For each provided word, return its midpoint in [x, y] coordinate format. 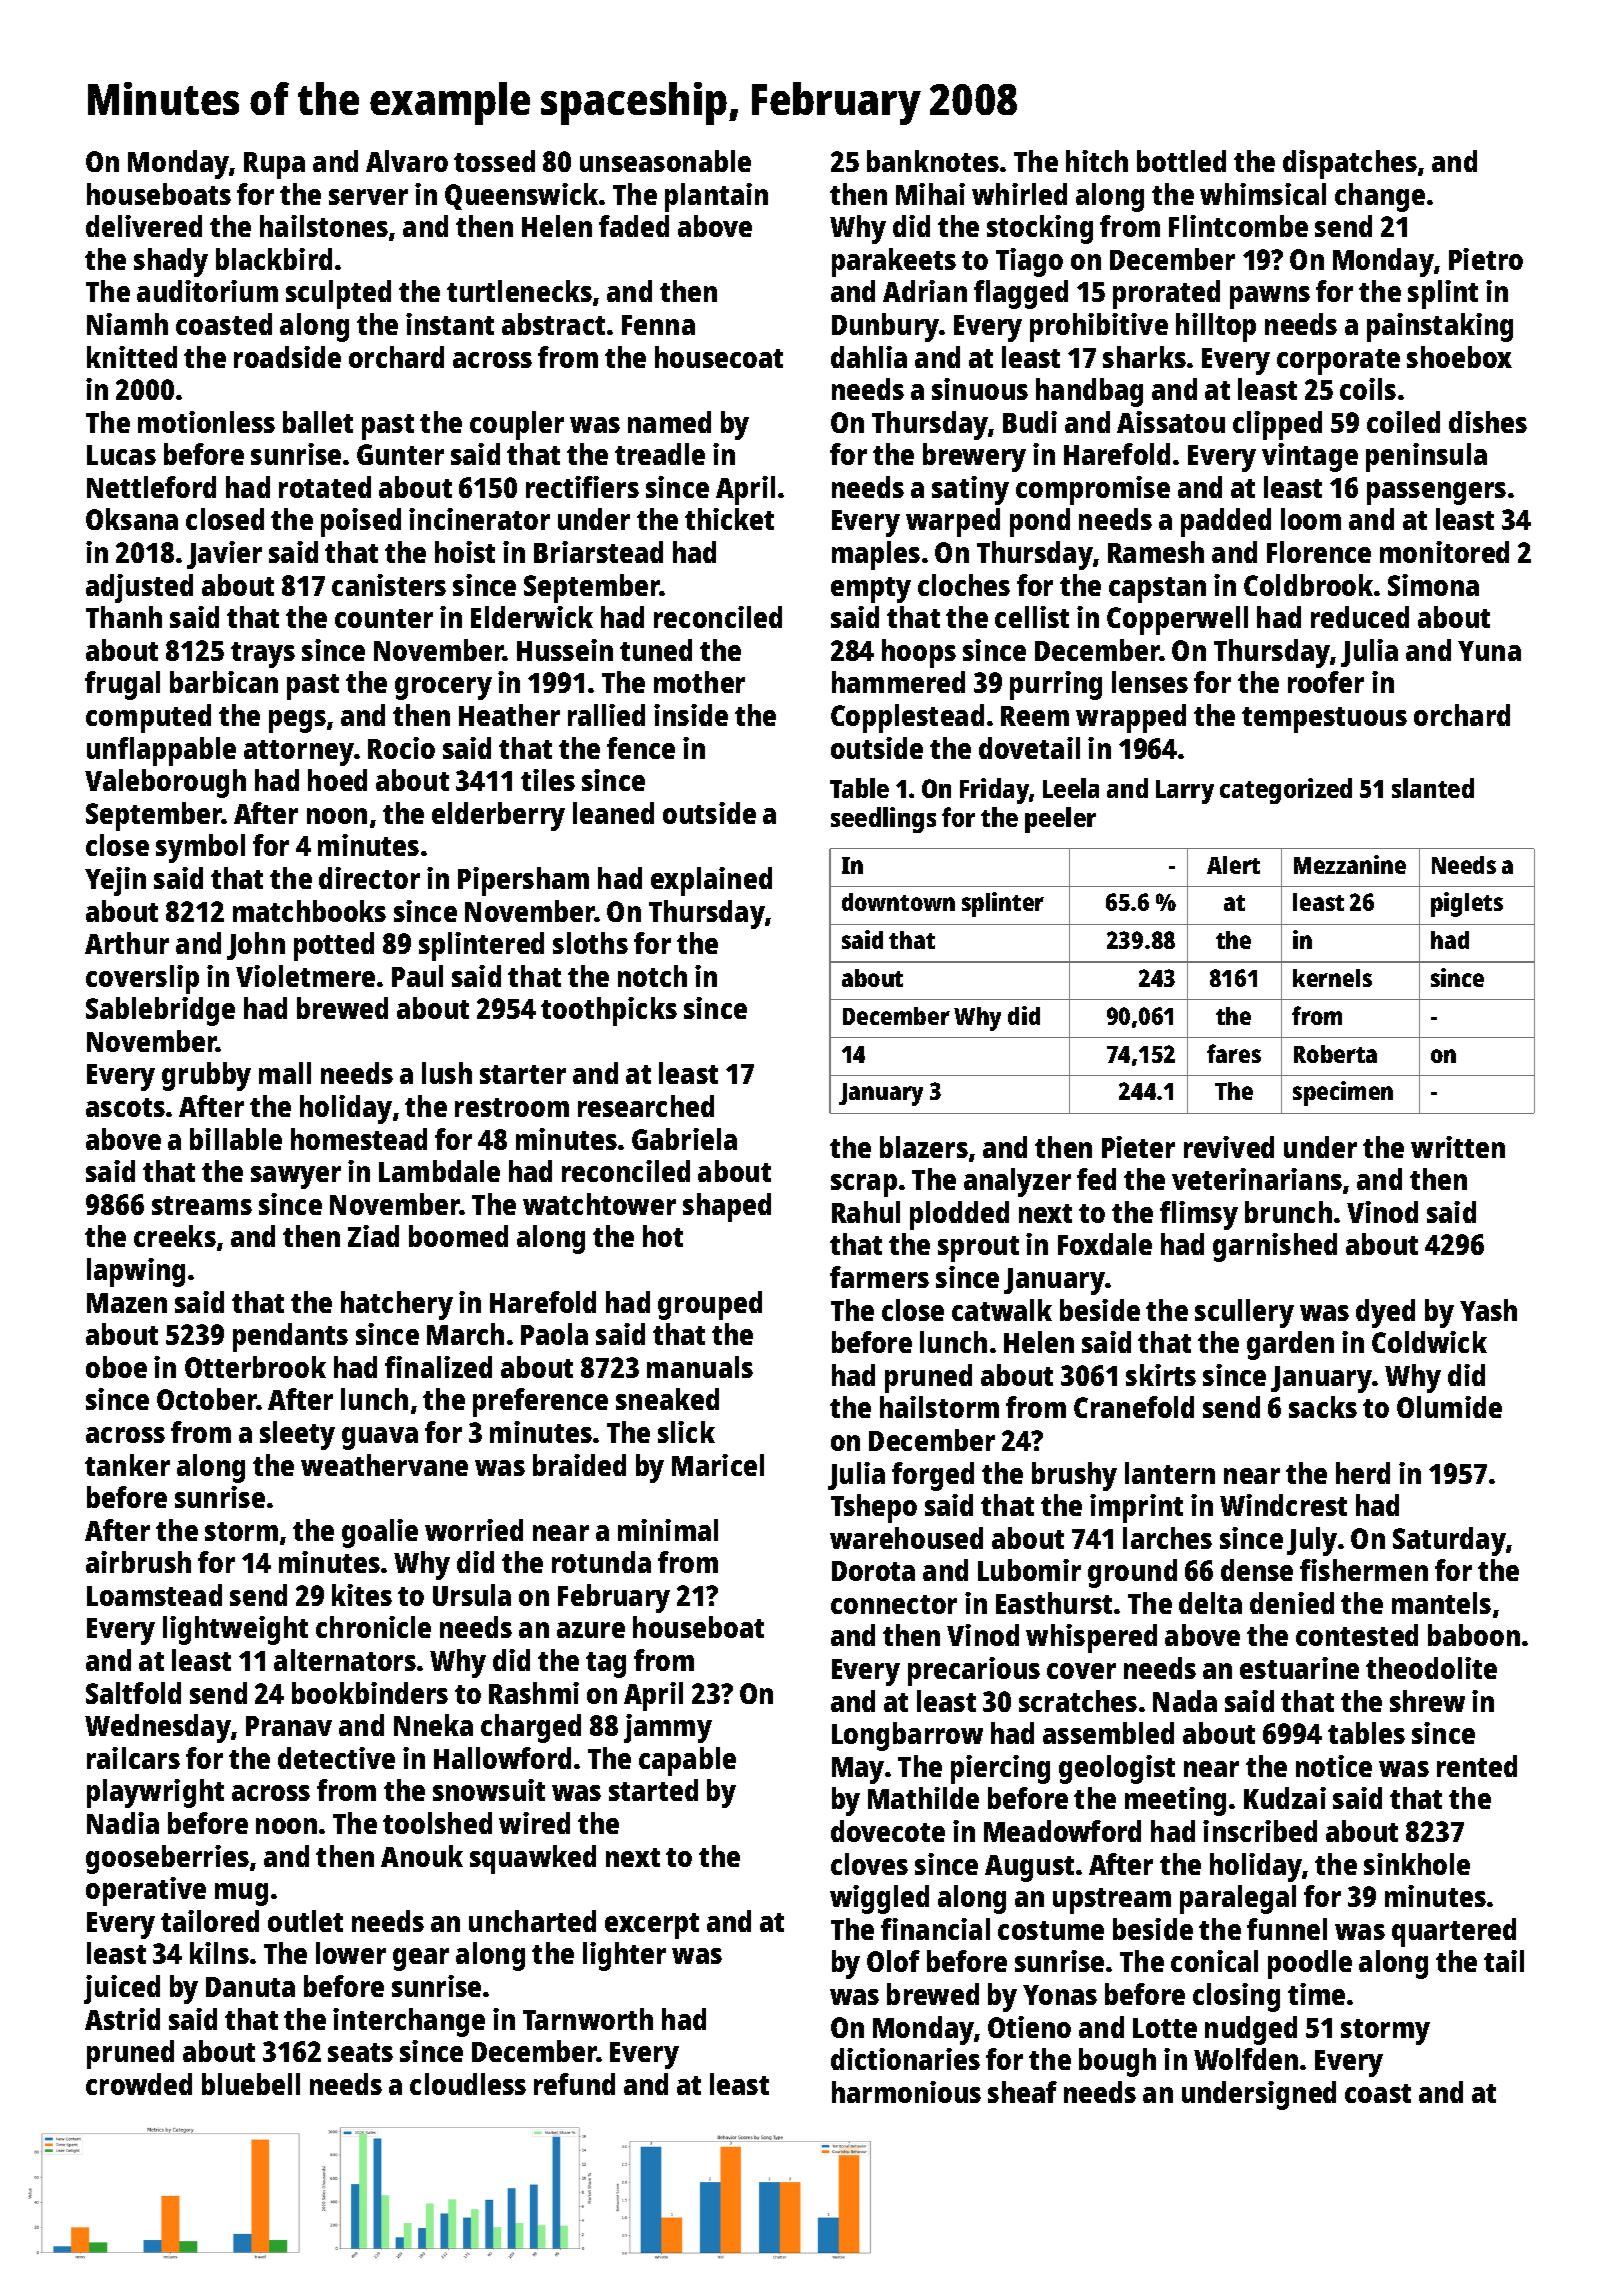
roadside [287, 357]
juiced [122, 1989]
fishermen [1364, 1570]
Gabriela [684, 1139]
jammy [668, 1728]
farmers [879, 1277]
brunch [1288, 1212]
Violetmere [305, 976]
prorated [1166, 294]
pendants [290, 1337]
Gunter [400, 454]
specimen [1343, 1093]
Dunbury [886, 327]
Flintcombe [1238, 226]
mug [241, 1894]
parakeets [894, 262]
